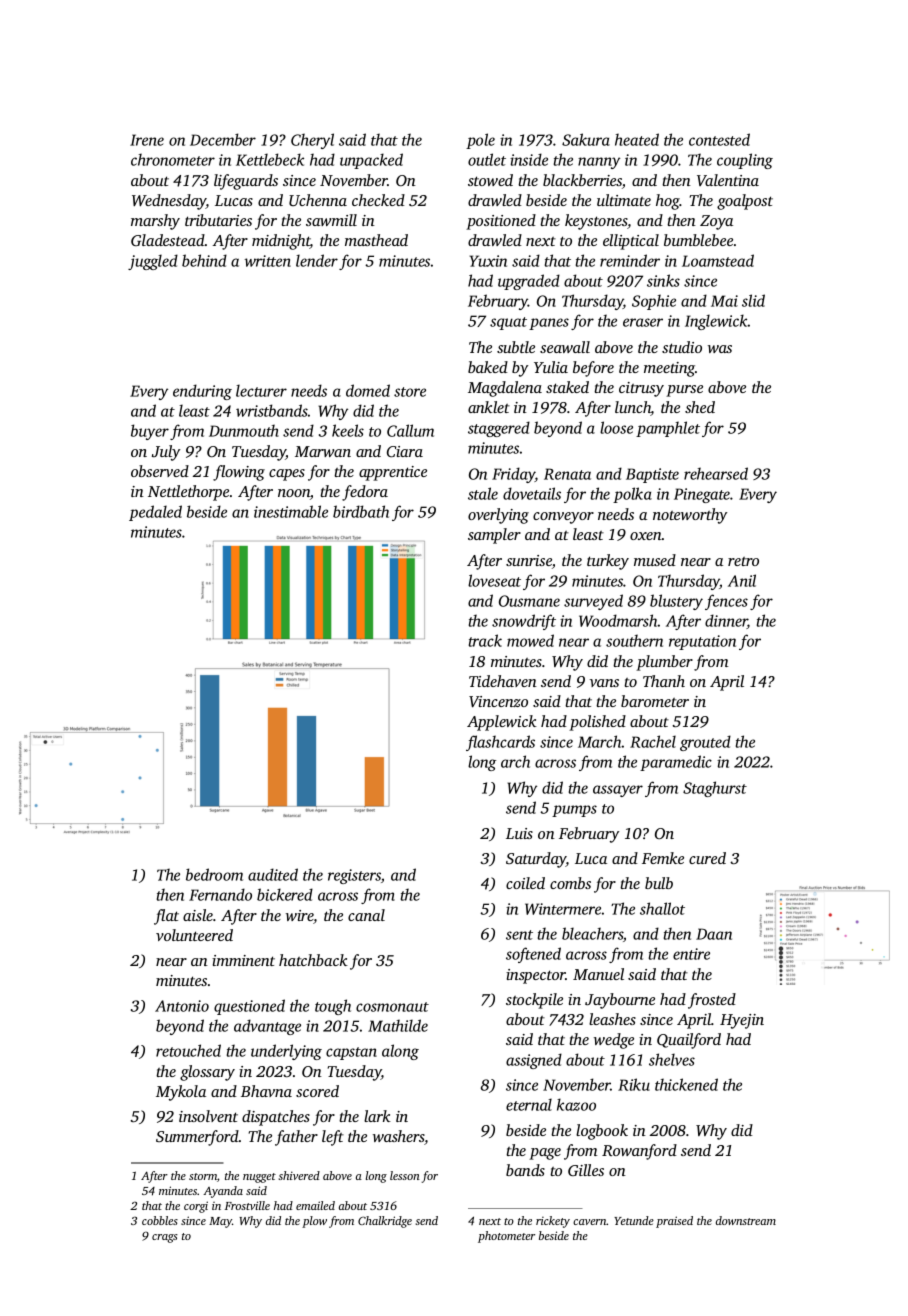 This screenshot has height=1316, width=908. What do you see at coordinates (160, 471) in the screenshot?
I see `observed` at bounding box center [160, 471].
